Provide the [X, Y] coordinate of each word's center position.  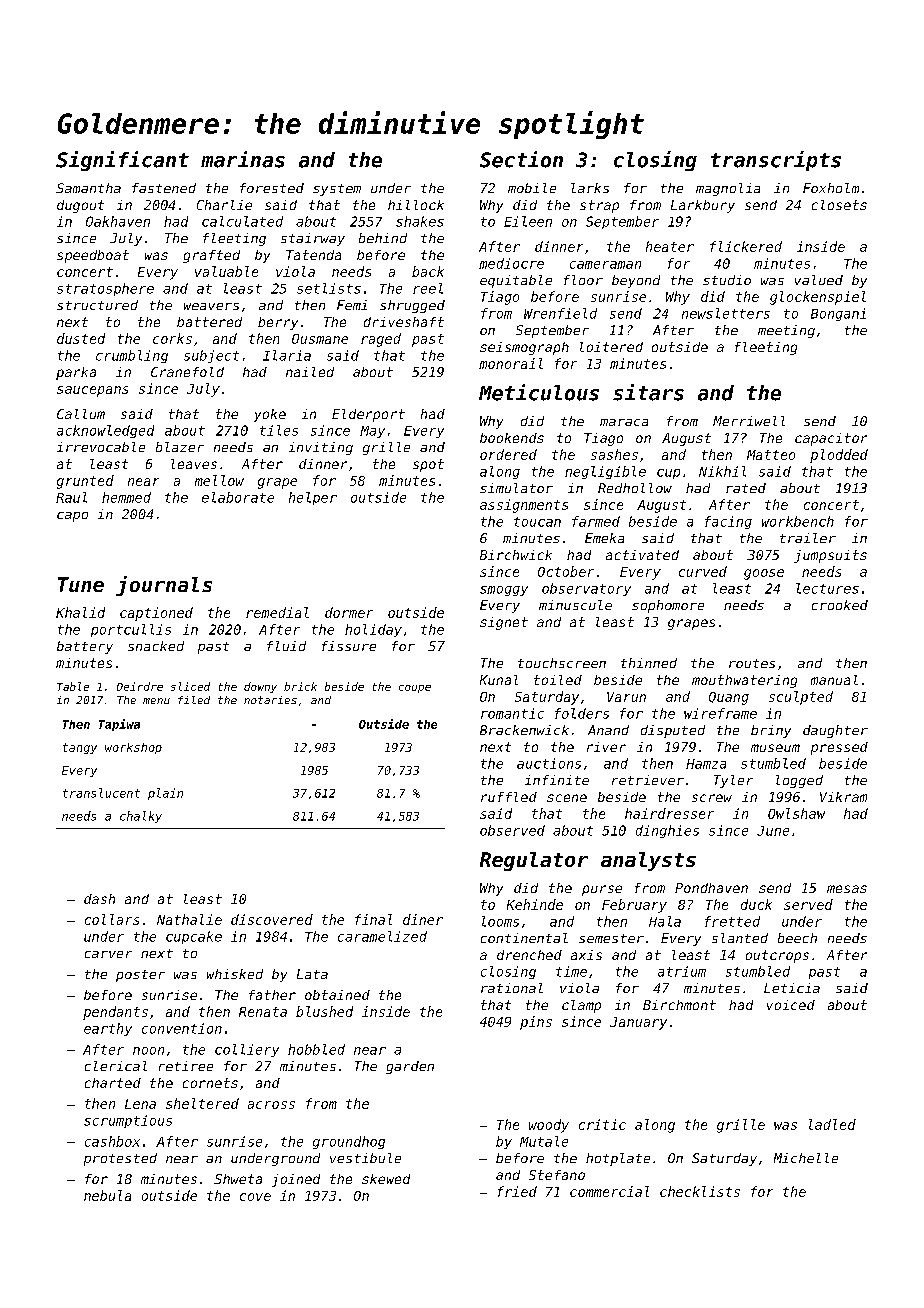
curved [703, 571]
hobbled [316, 1049]
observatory [586, 589]
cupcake [194, 937]
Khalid [80, 612]
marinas [243, 159]
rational [512, 988]
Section [521, 159]
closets [839, 205]
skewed [386, 1179]
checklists [700, 1191]
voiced [791, 1005]
